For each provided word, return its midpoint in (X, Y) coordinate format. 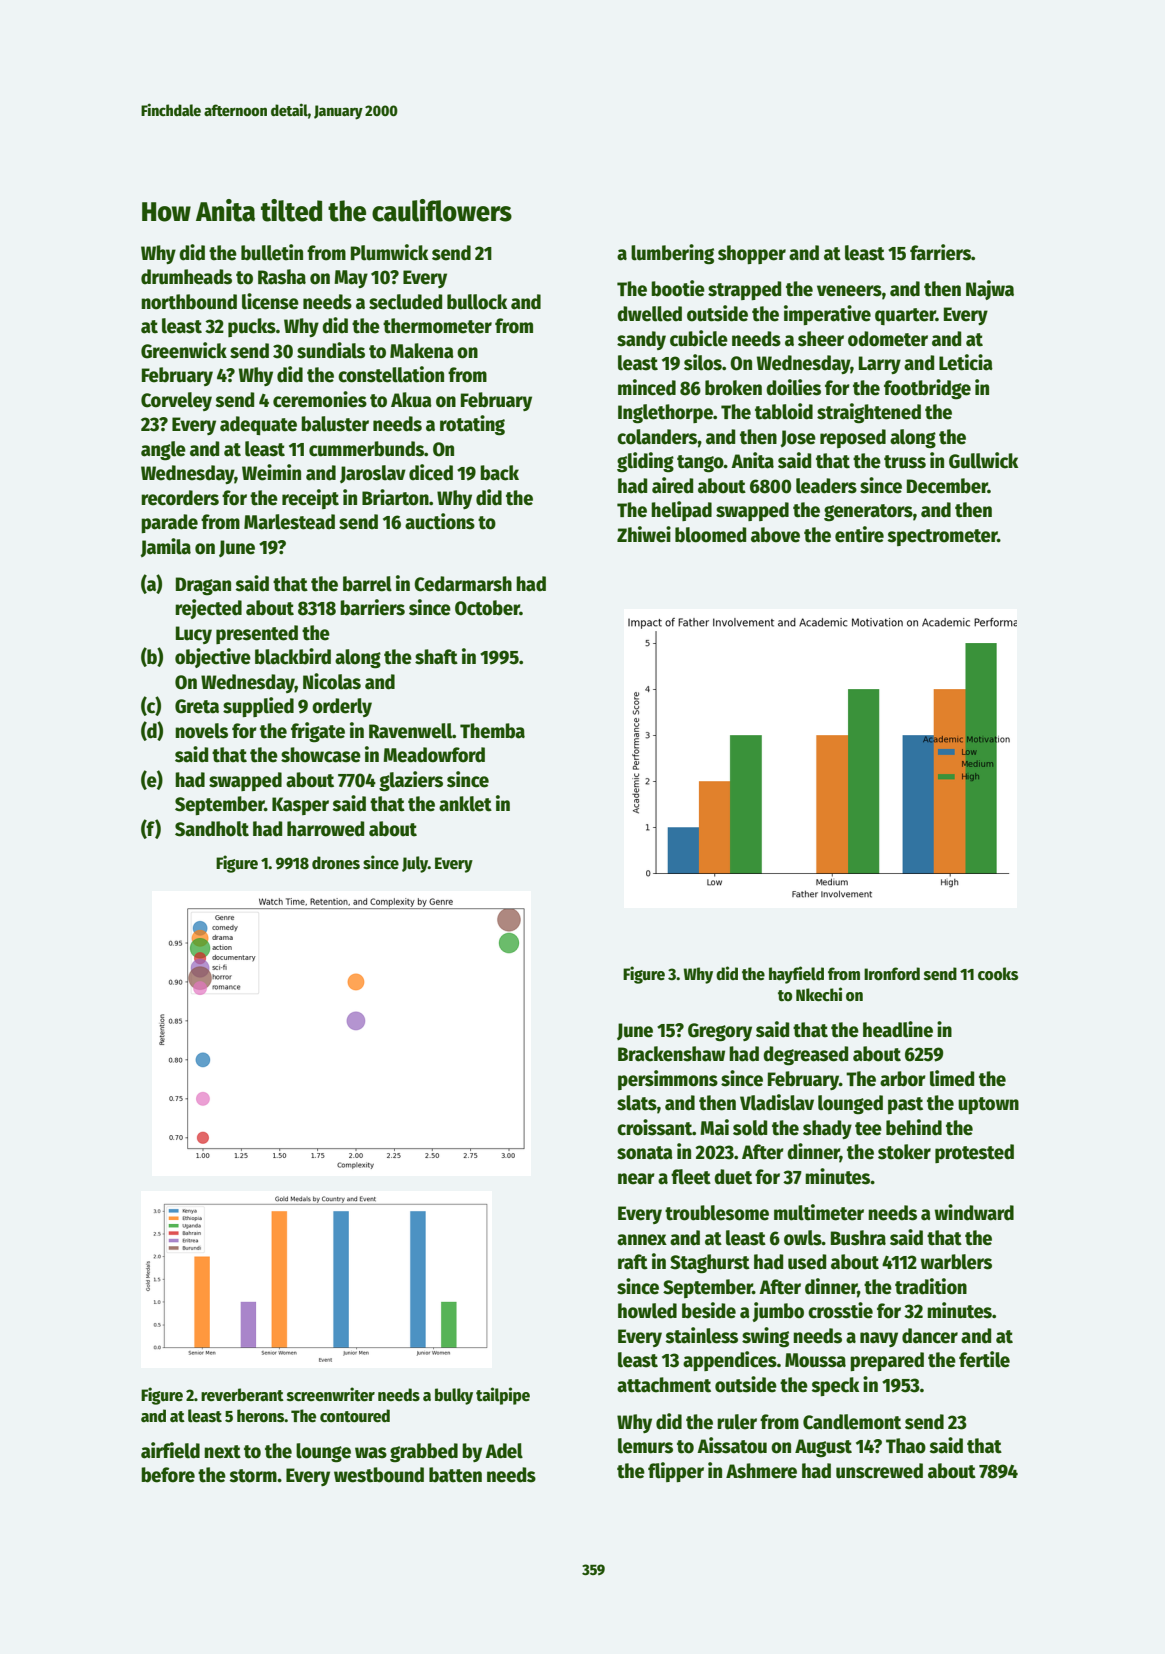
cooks (998, 974)
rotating (472, 425)
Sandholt (212, 829)
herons (260, 1416)
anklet (465, 804)
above (775, 535)
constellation (391, 374)
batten (455, 1475)
